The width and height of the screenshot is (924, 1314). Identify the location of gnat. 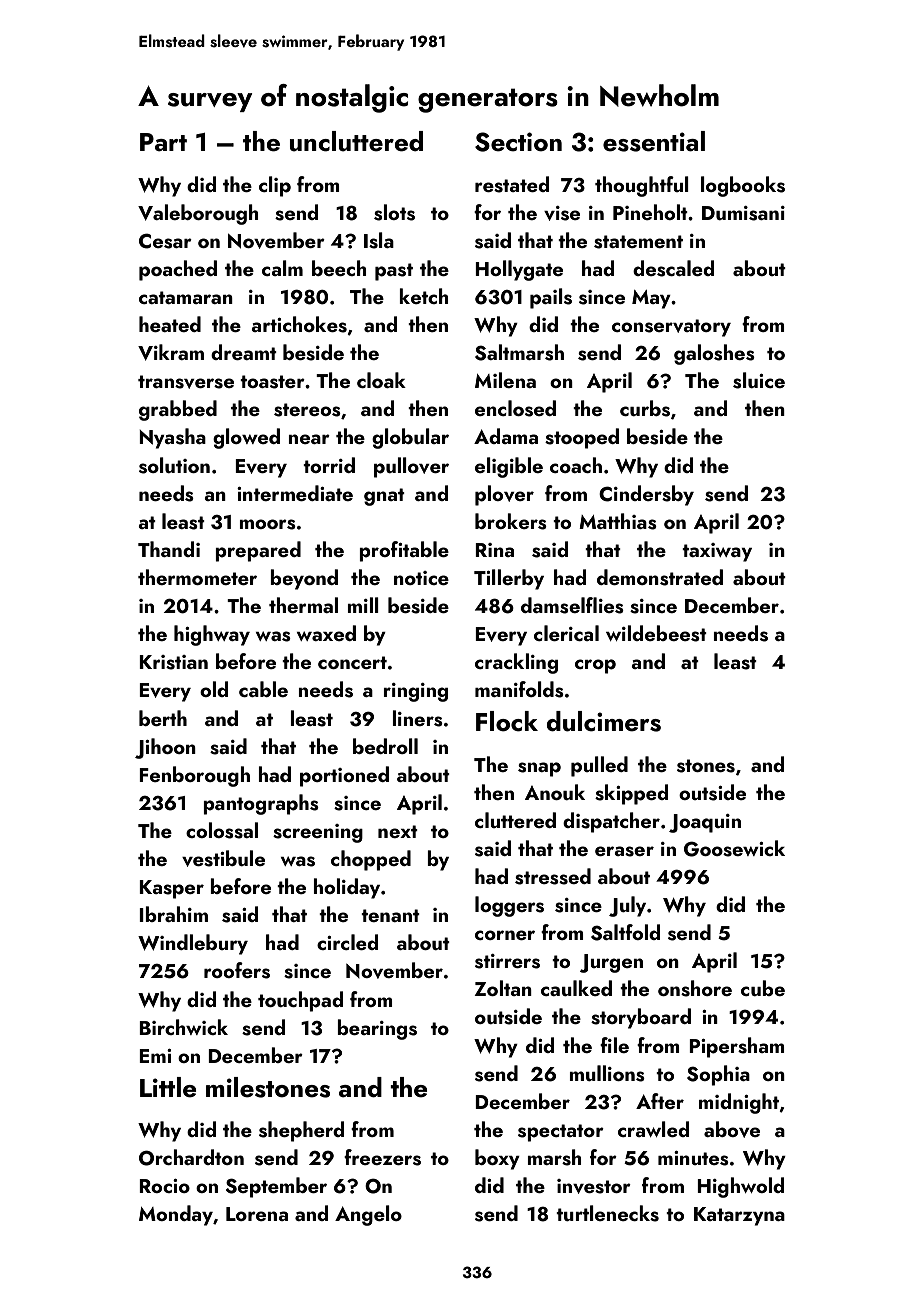
(384, 497).
